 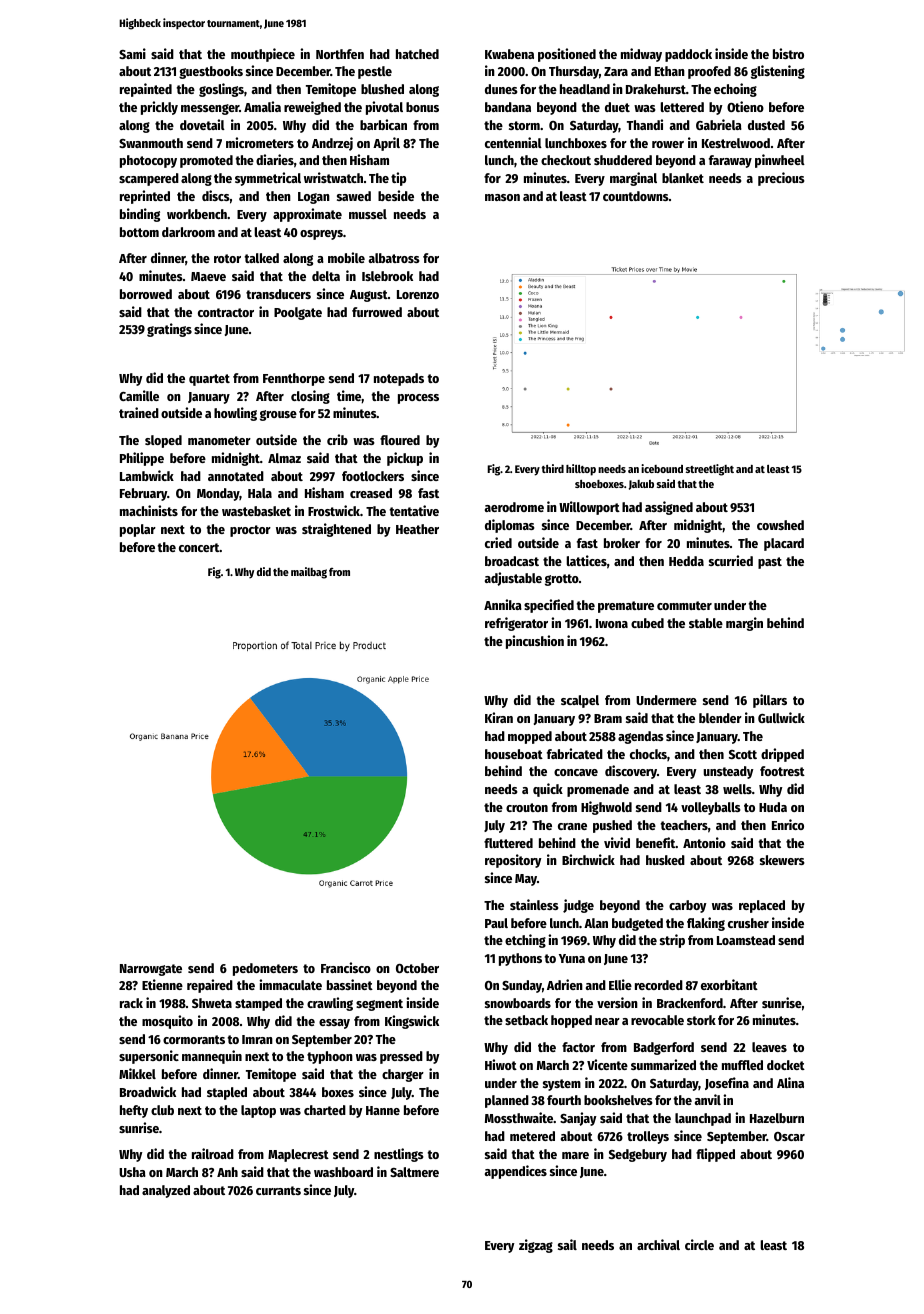 What do you see at coordinates (199, 547) in the page?
I see `concert` at bounding box center [199, 547].
